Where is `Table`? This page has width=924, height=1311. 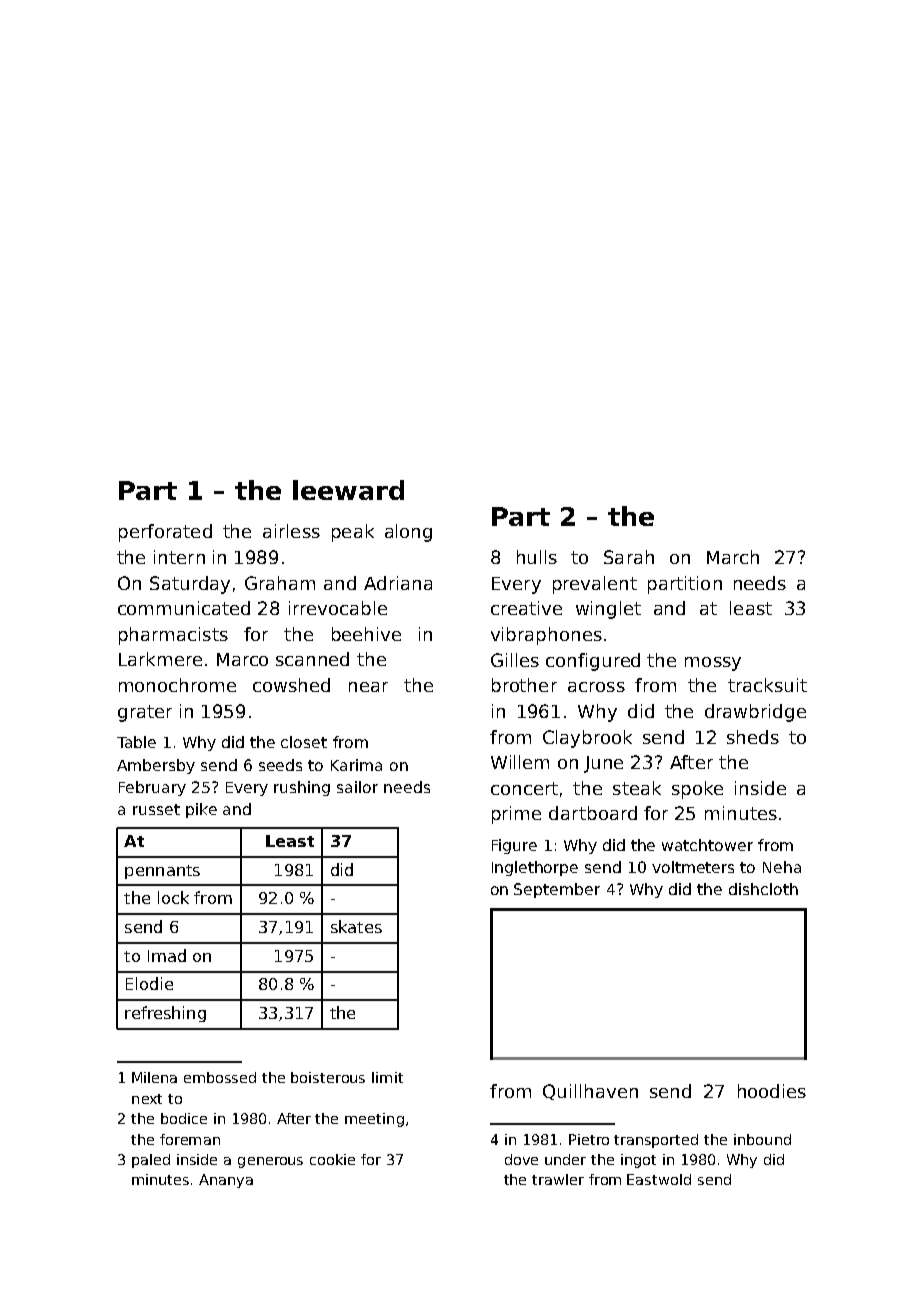
Table is located at coordinates (136, 742).
